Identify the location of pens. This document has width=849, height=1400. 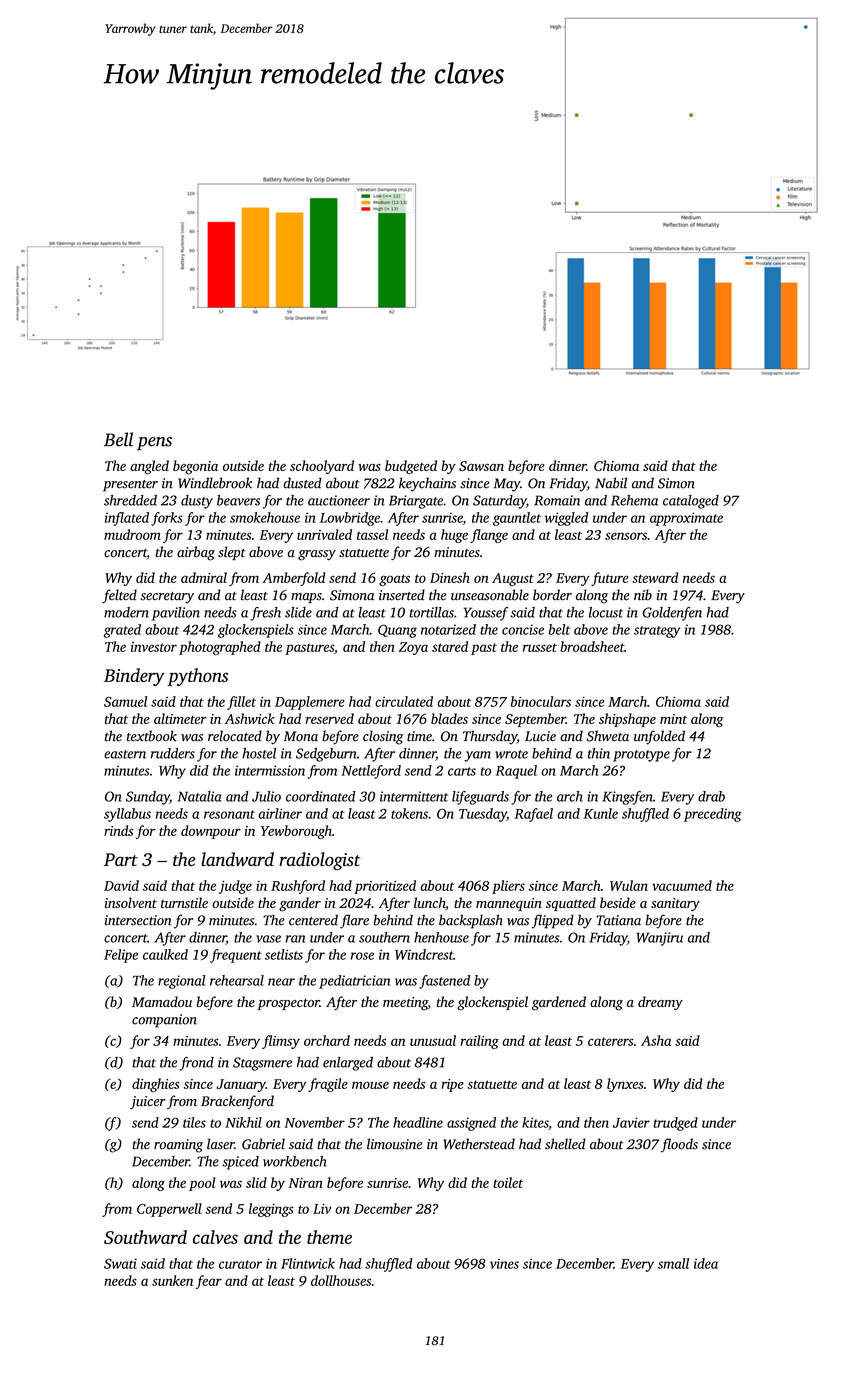
(154, 444).
